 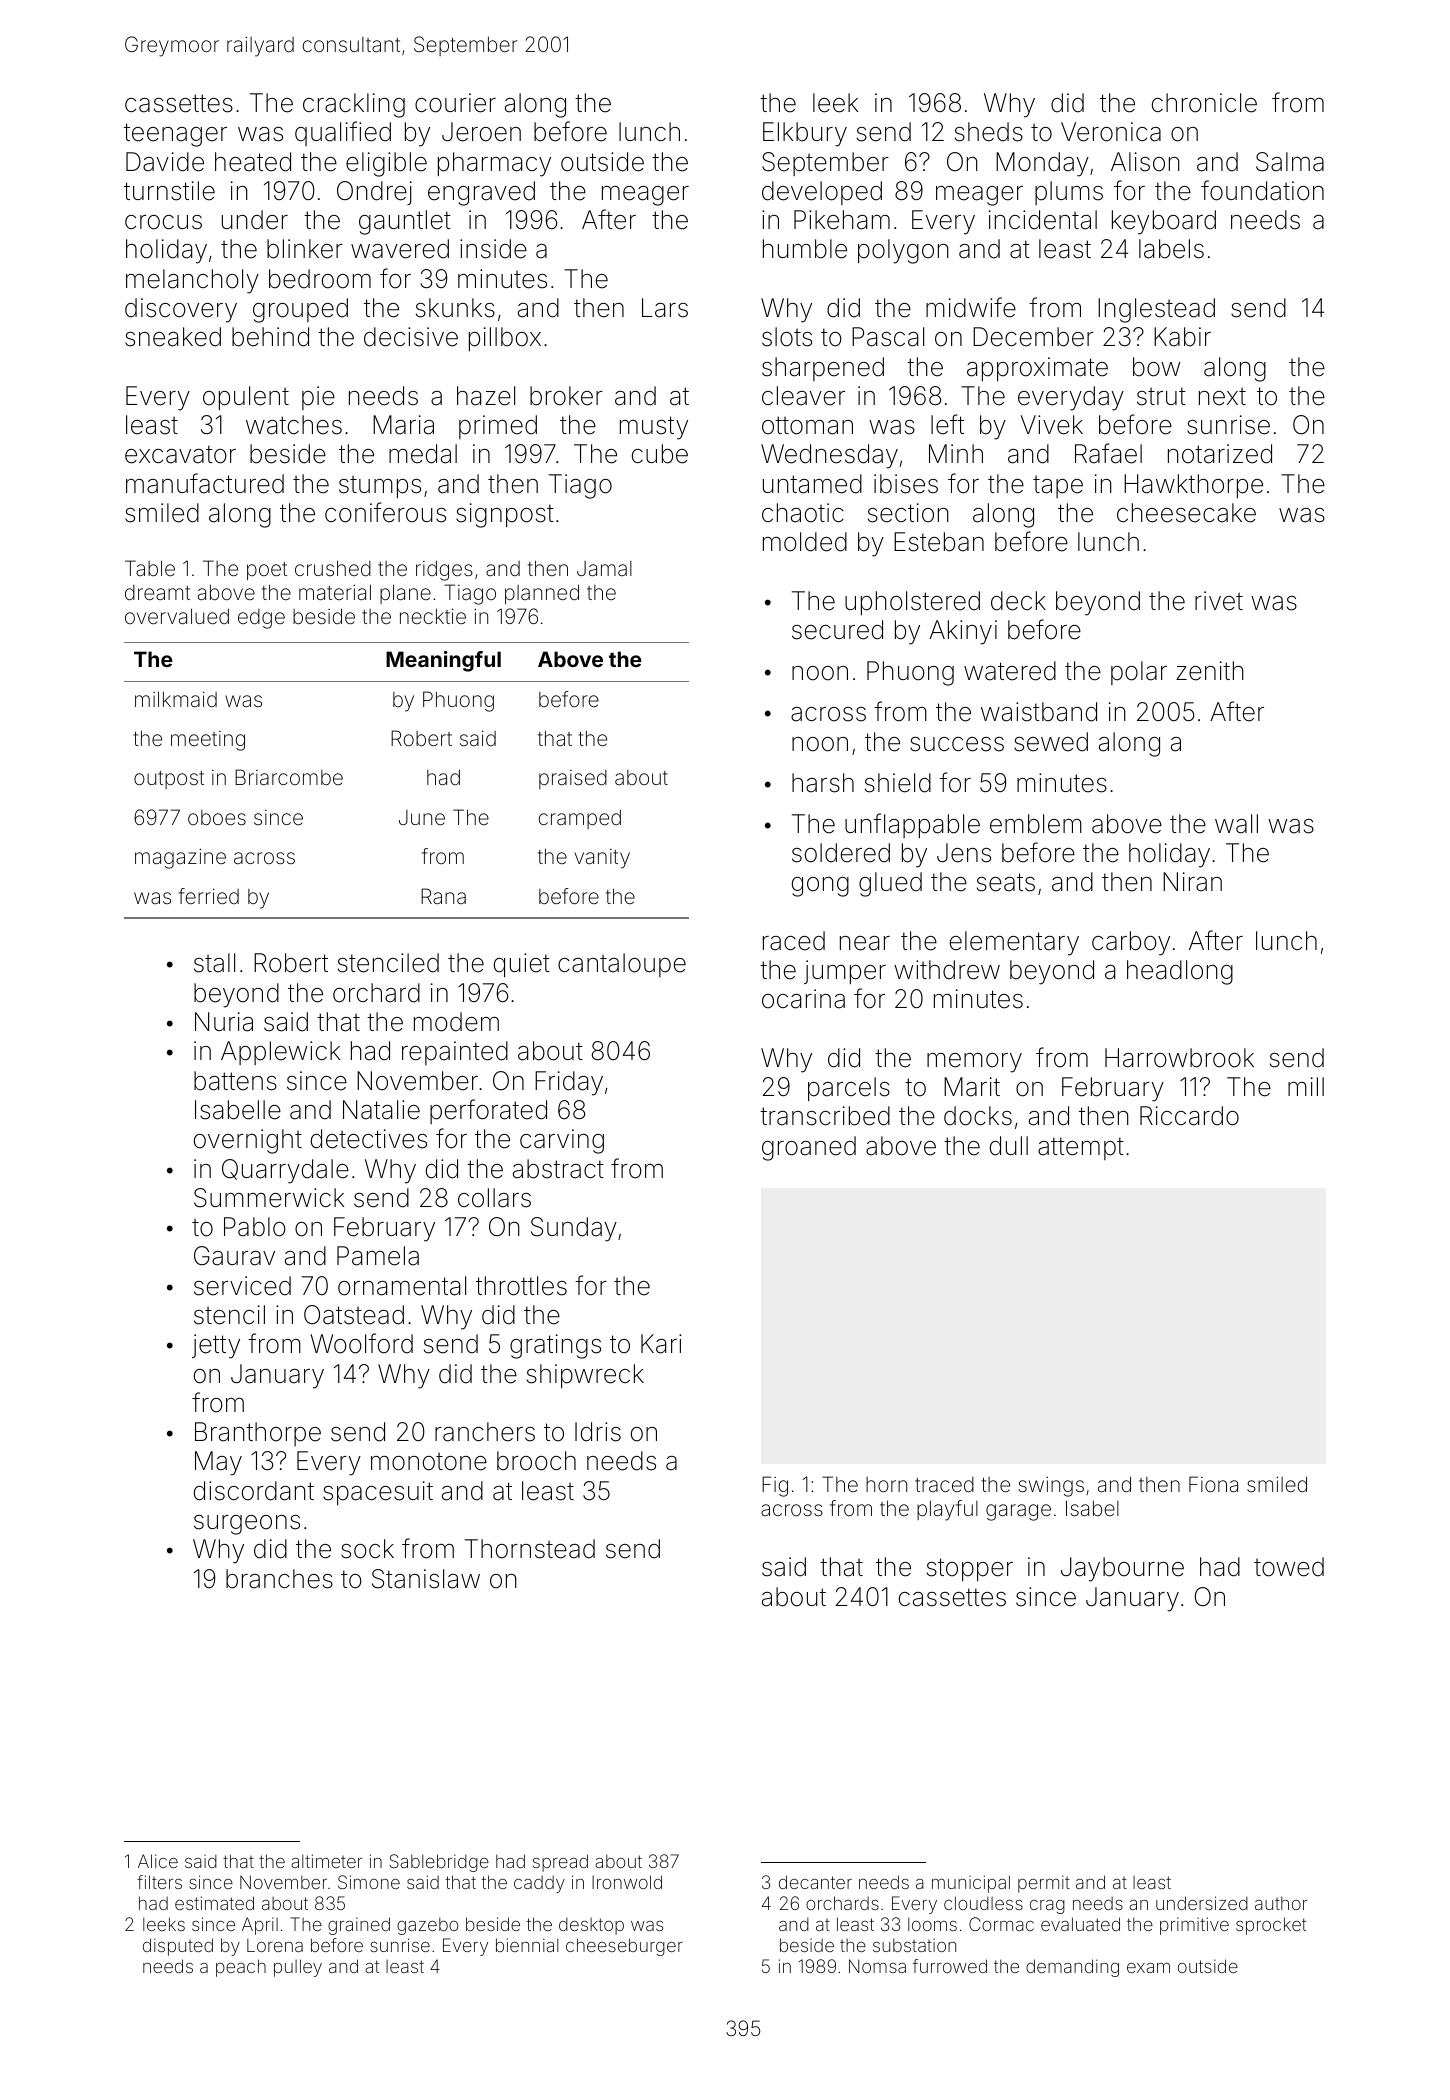 I want to click on Harrowbrook, so click(x=1179, y=1058).
